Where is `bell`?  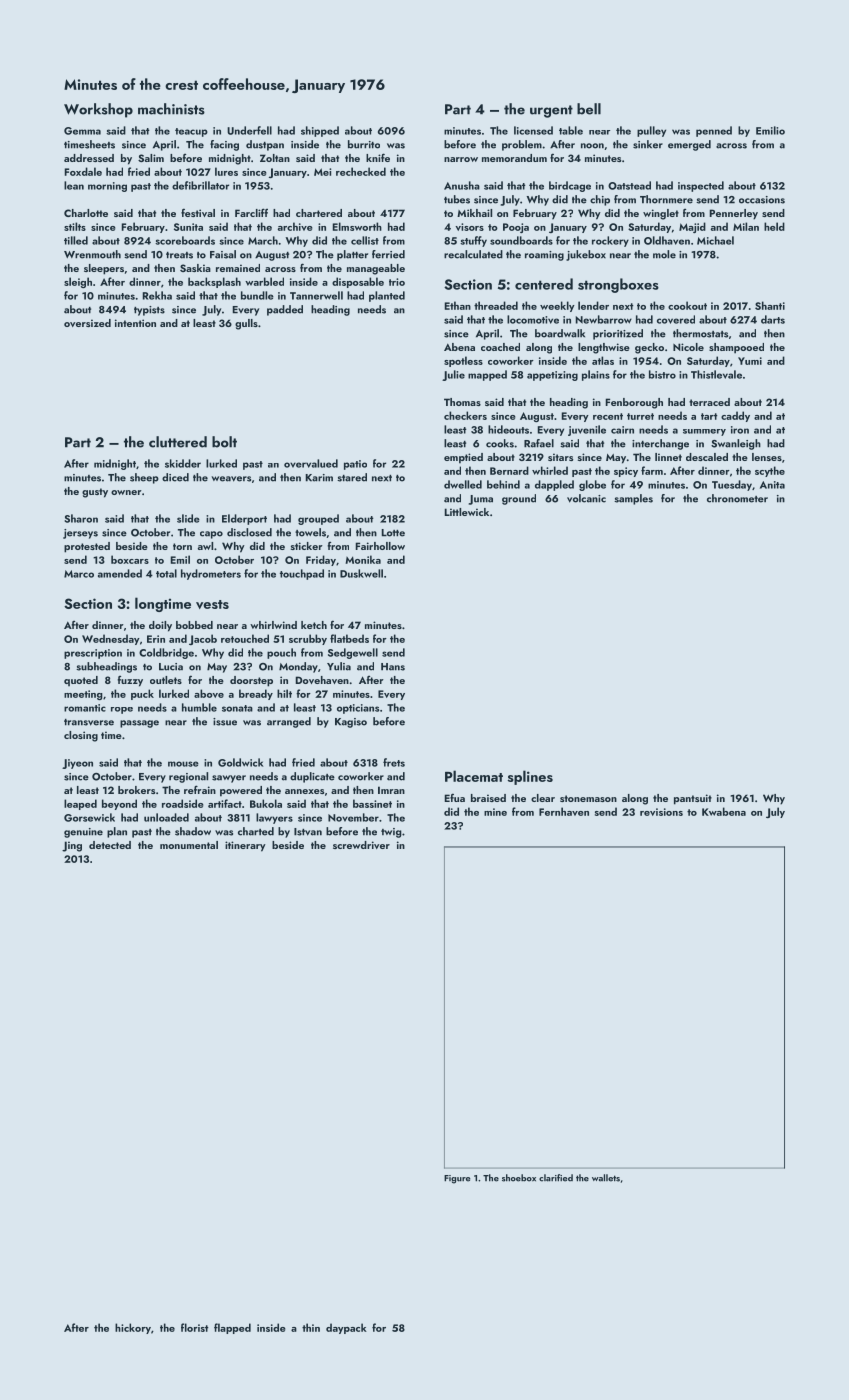
bell is located at coordinates (589, 109).
